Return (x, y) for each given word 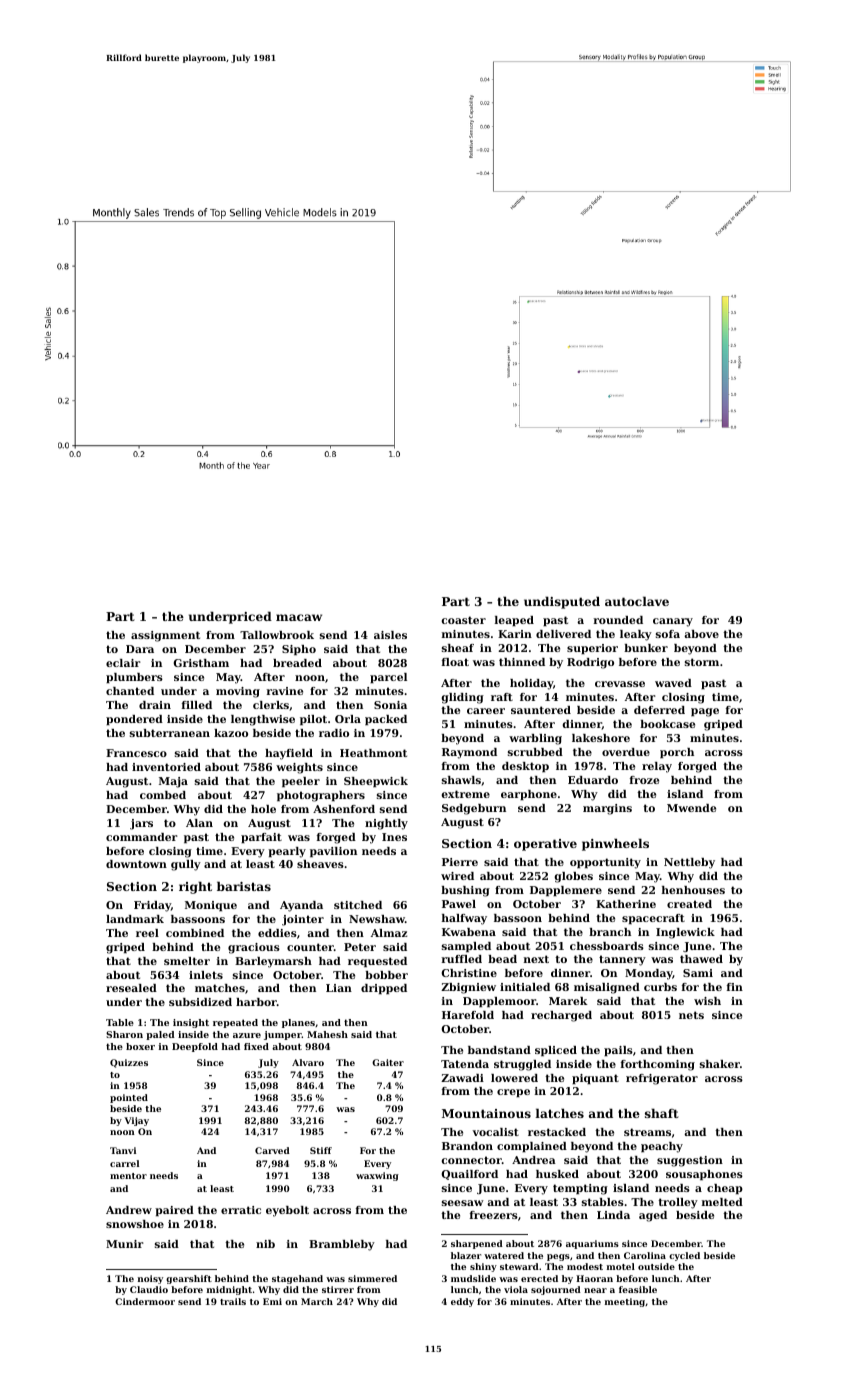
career (486, 711)
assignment (165, 636)
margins (607, 809)
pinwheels (615, 844)
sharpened (477, 1244)
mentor (128, 1176)
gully (186, 865)
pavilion (333, 852)
